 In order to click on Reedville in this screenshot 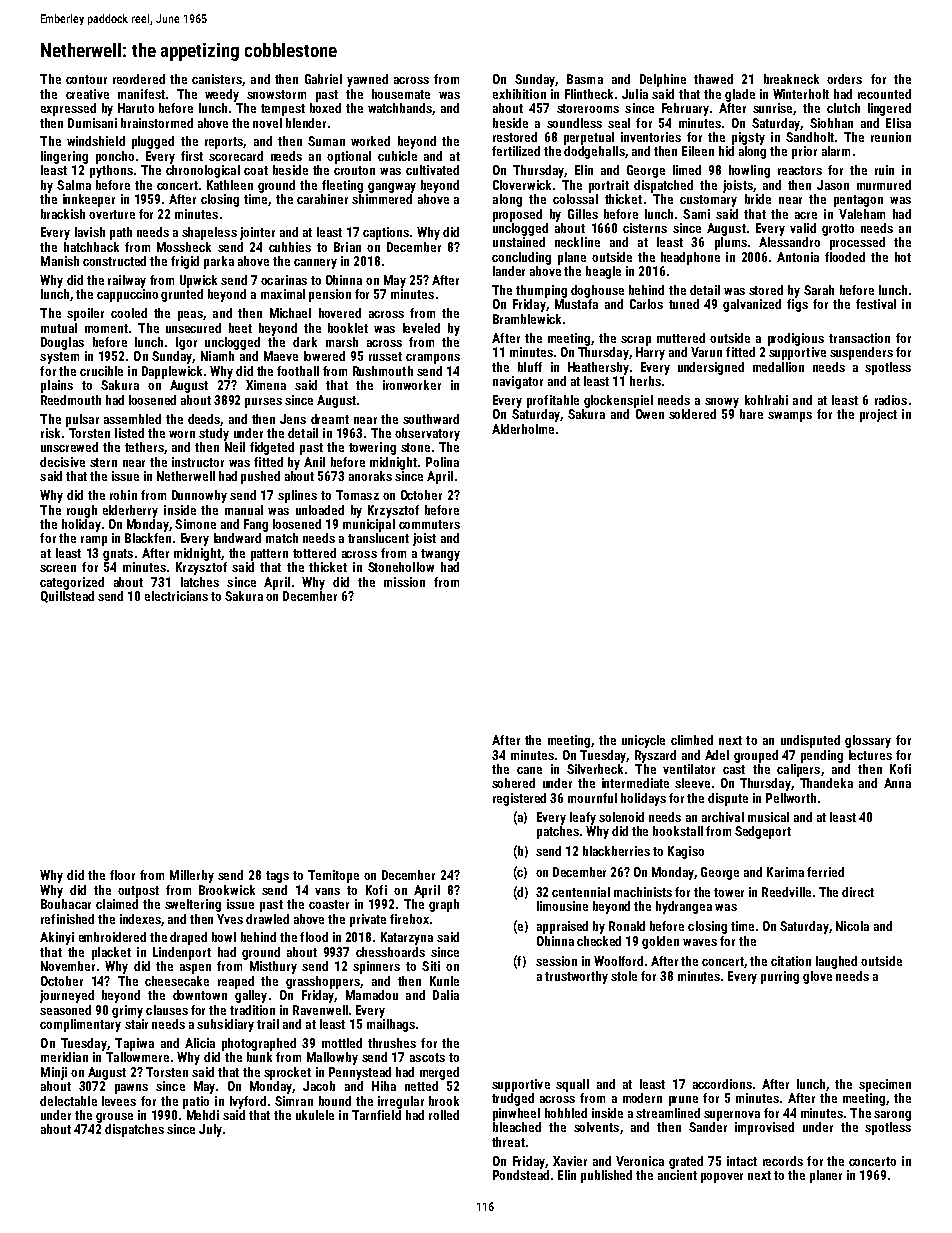, I will do `click(786, 892)`.
